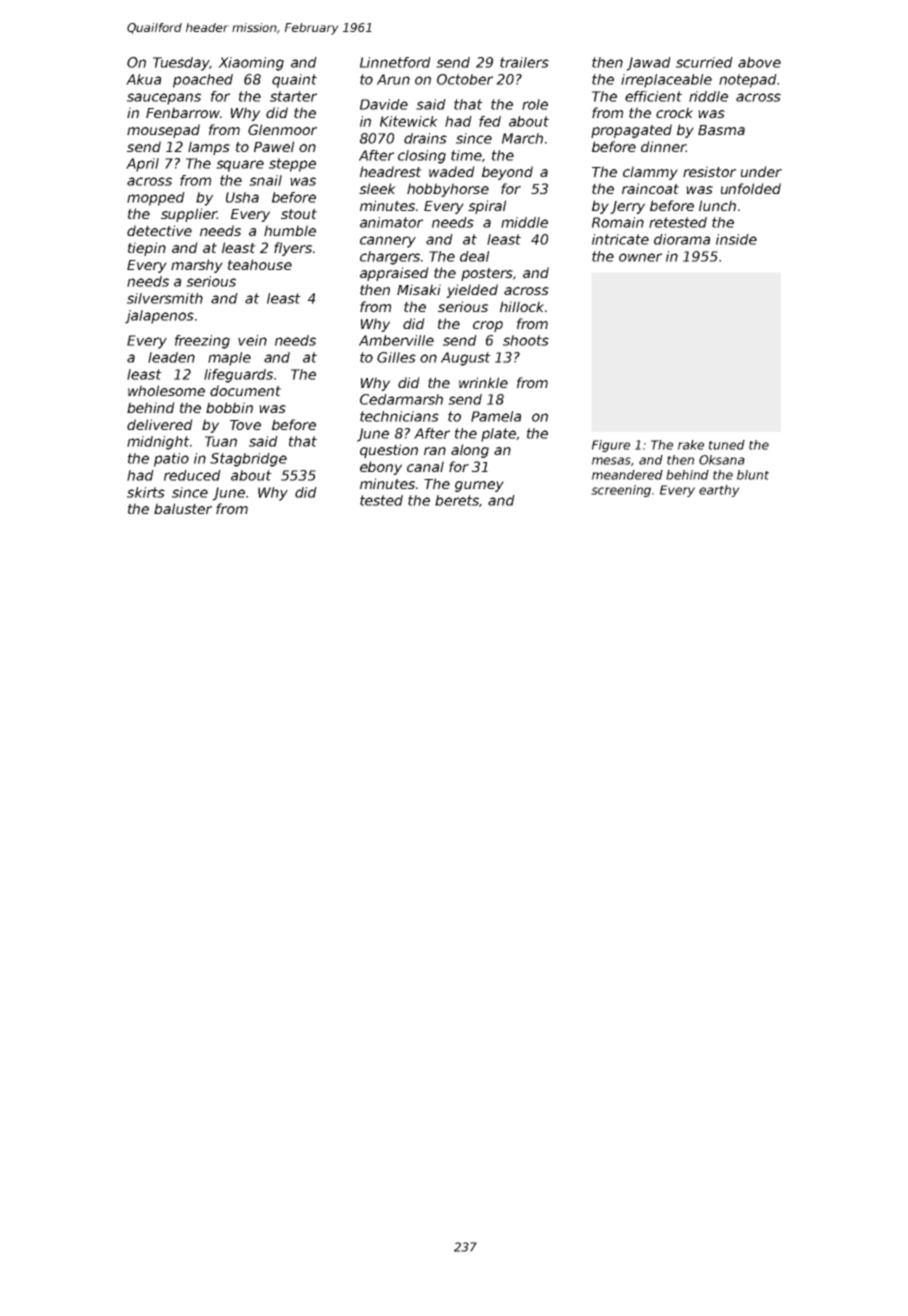  I want to click on lunch, so click(717, 205).
